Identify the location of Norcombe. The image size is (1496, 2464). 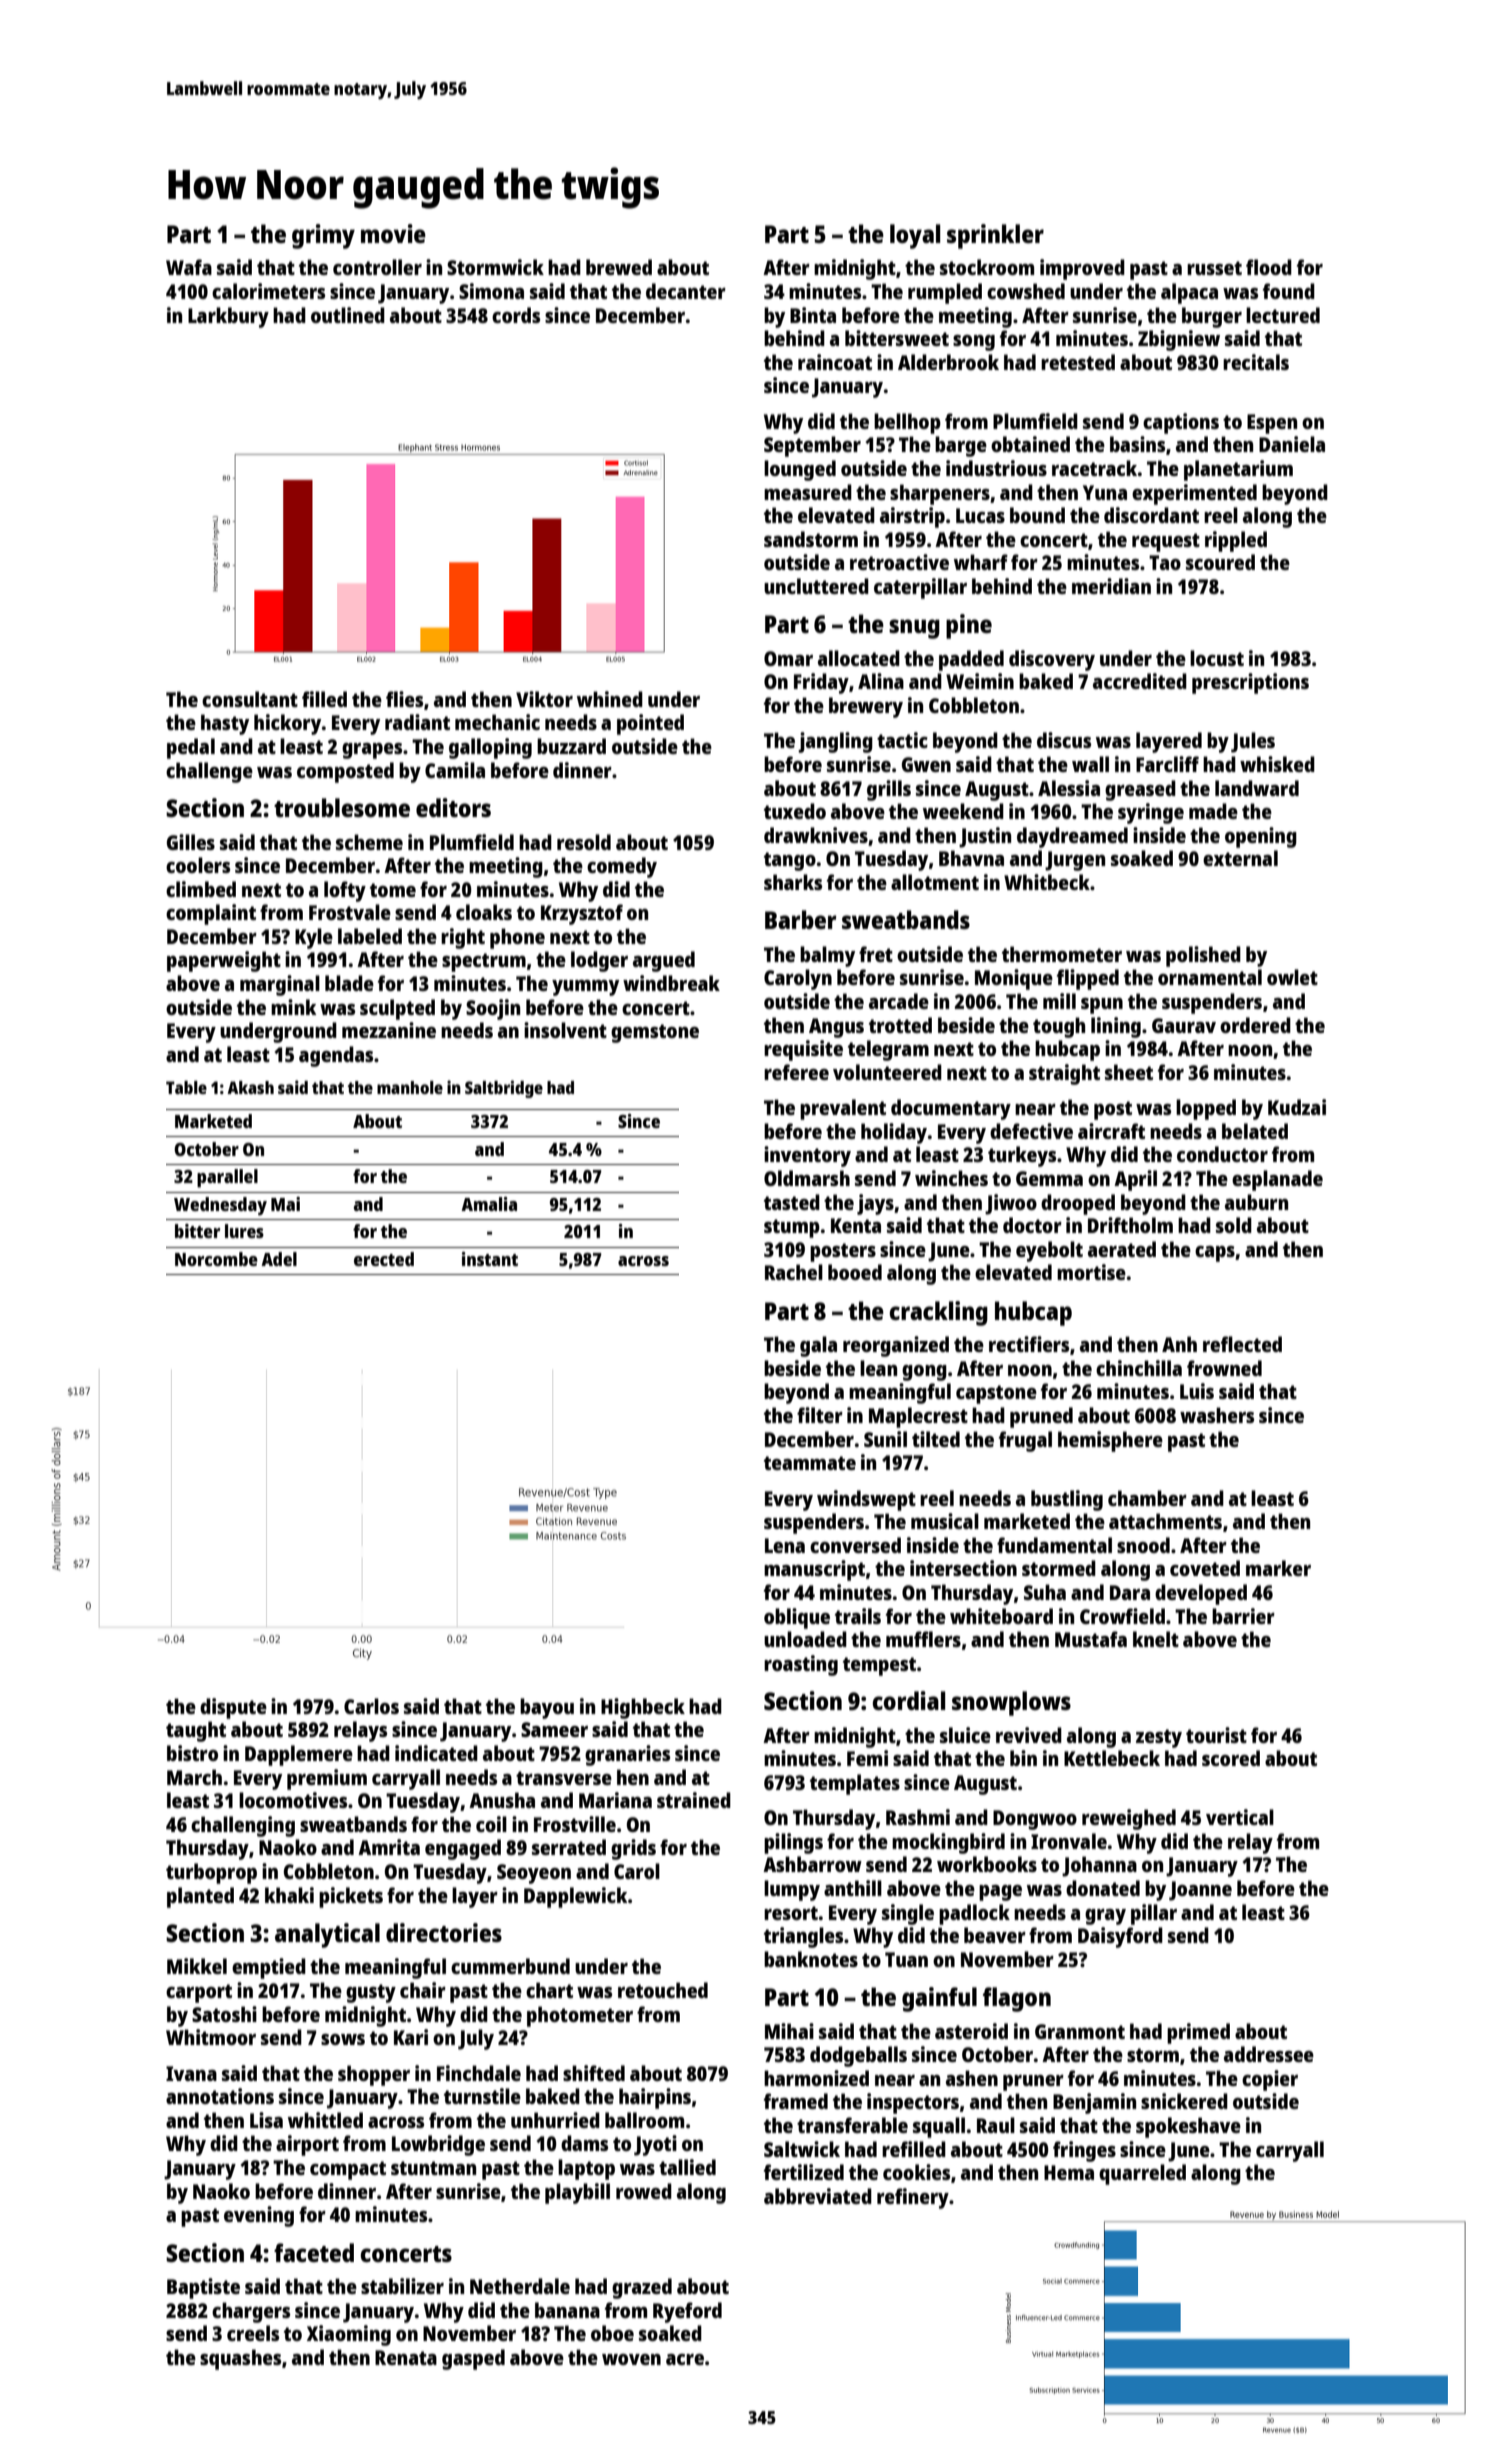
(216, 1259).
